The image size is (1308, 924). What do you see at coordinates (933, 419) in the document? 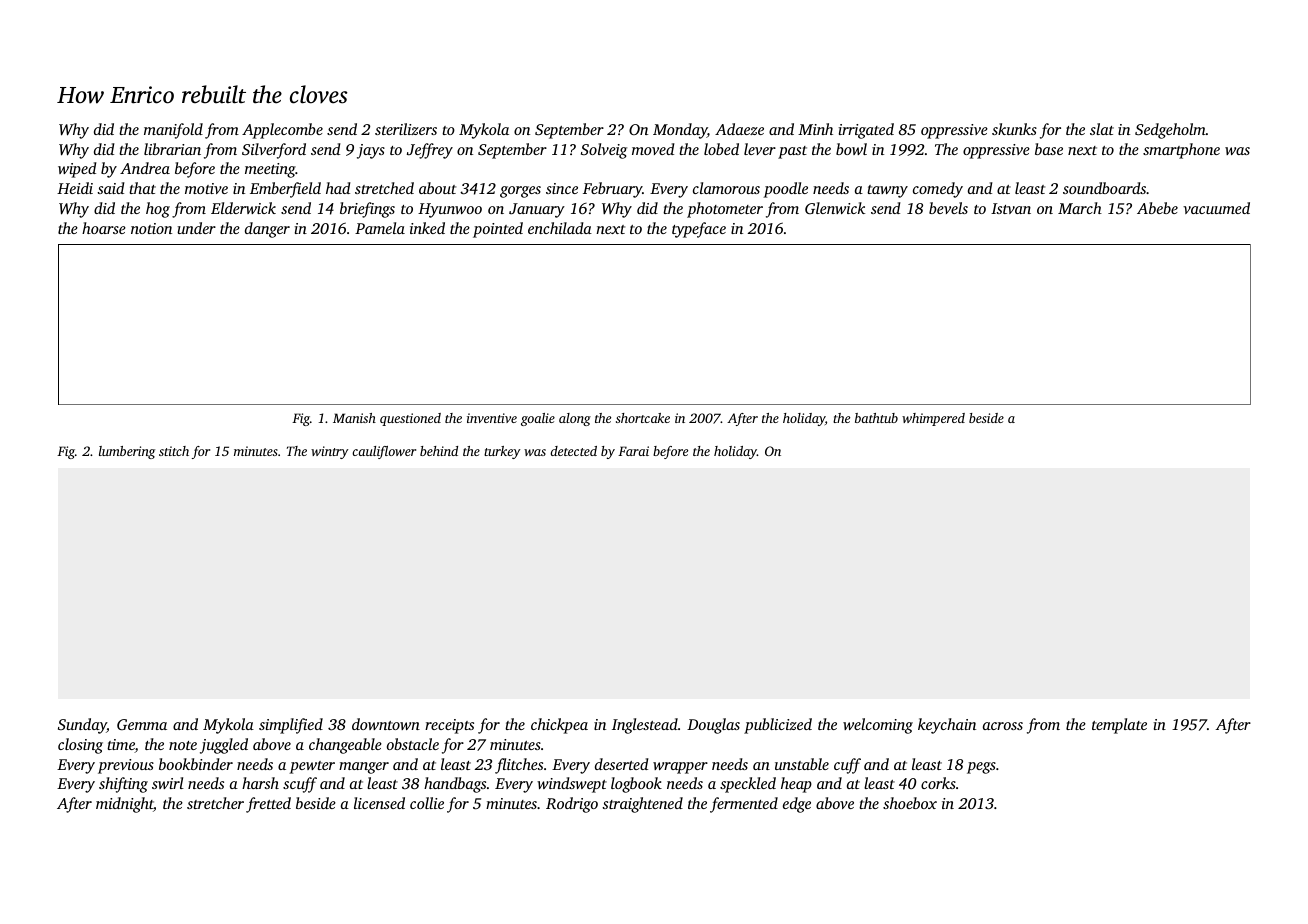
I see `whimpered` at bounding box center [933, 419].
